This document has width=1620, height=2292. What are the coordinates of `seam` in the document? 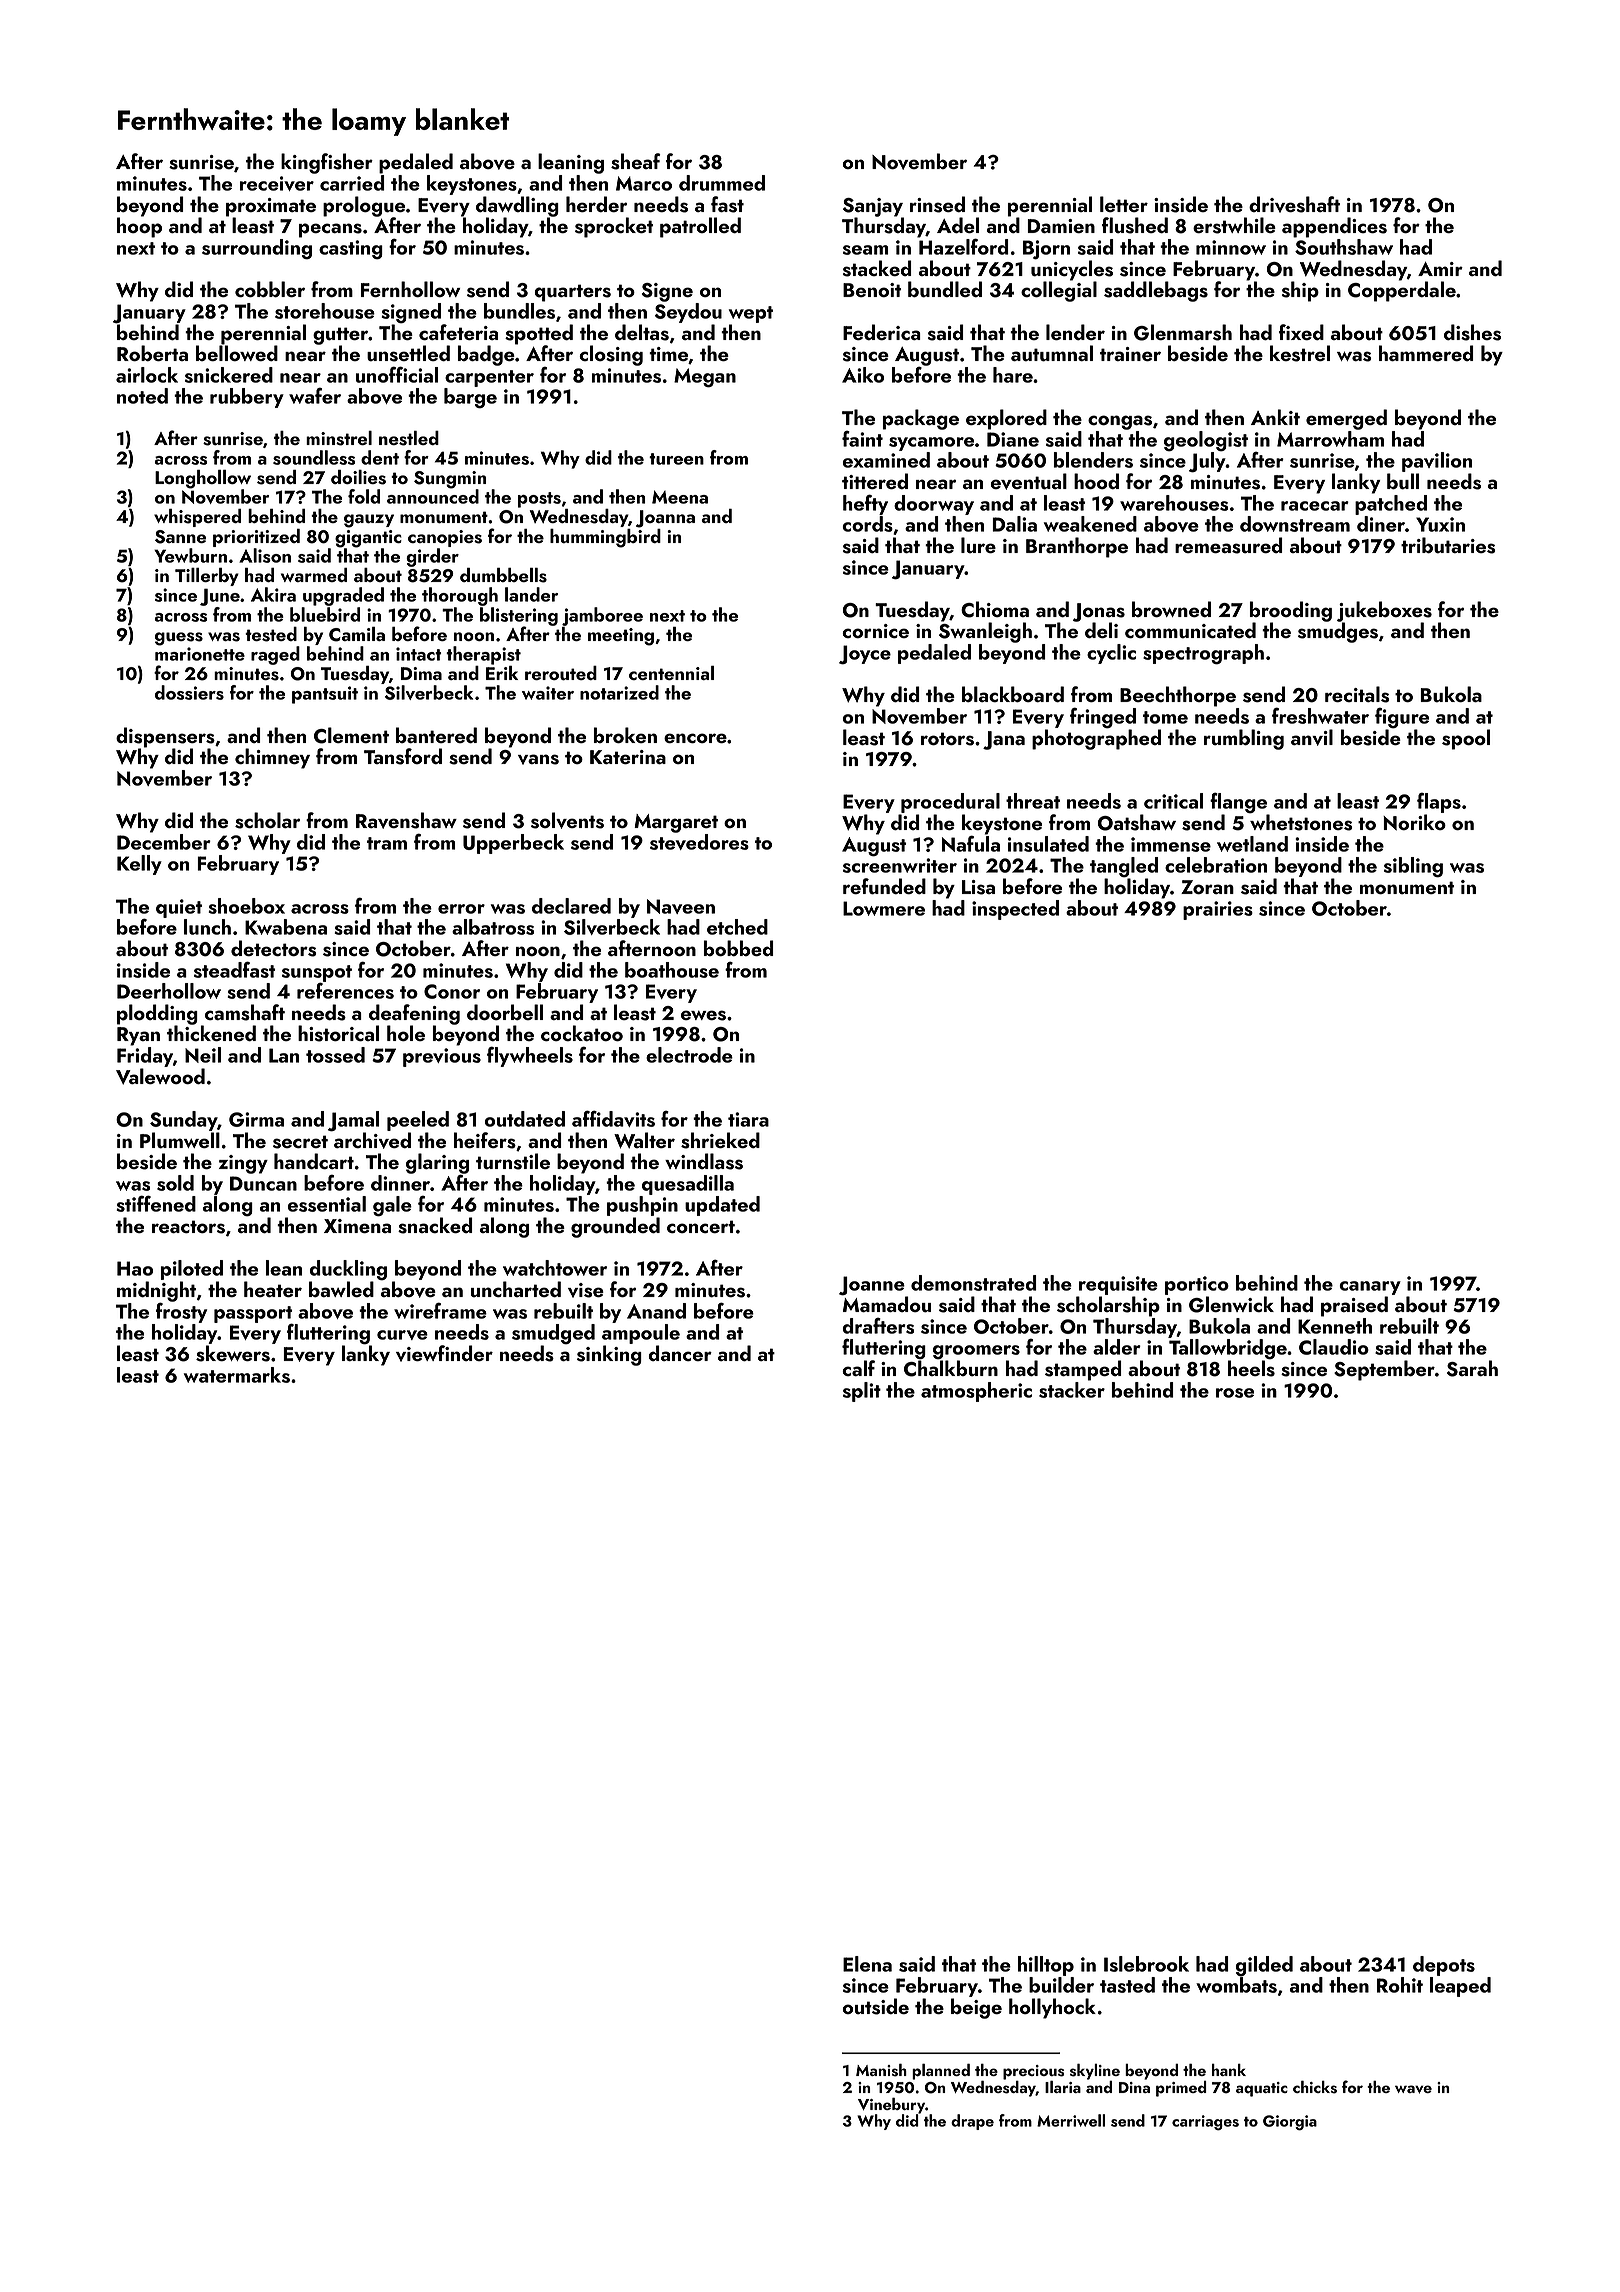 It's located at (865, 250).
